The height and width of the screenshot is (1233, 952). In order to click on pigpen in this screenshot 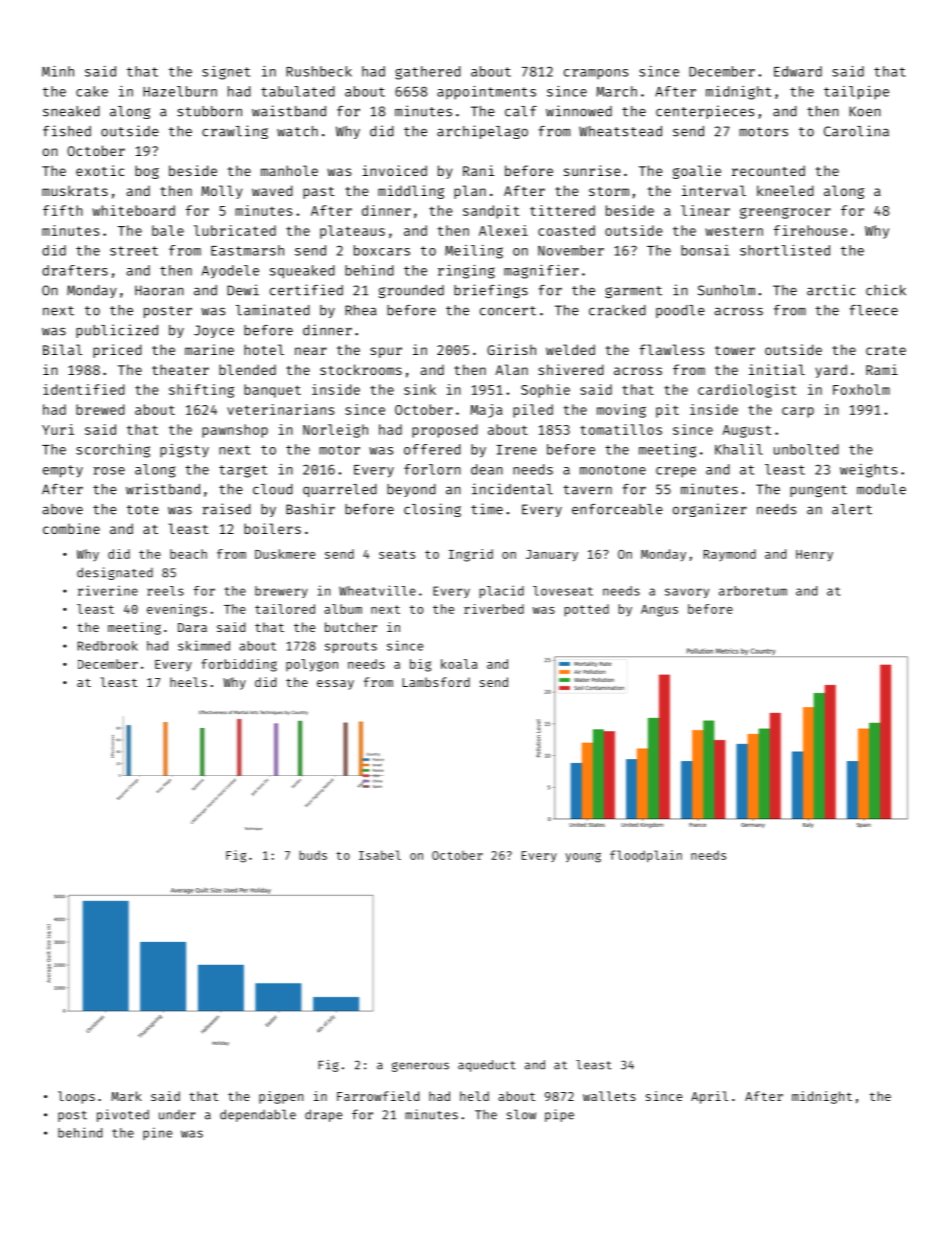, I will do `click(281, 1097)`.
